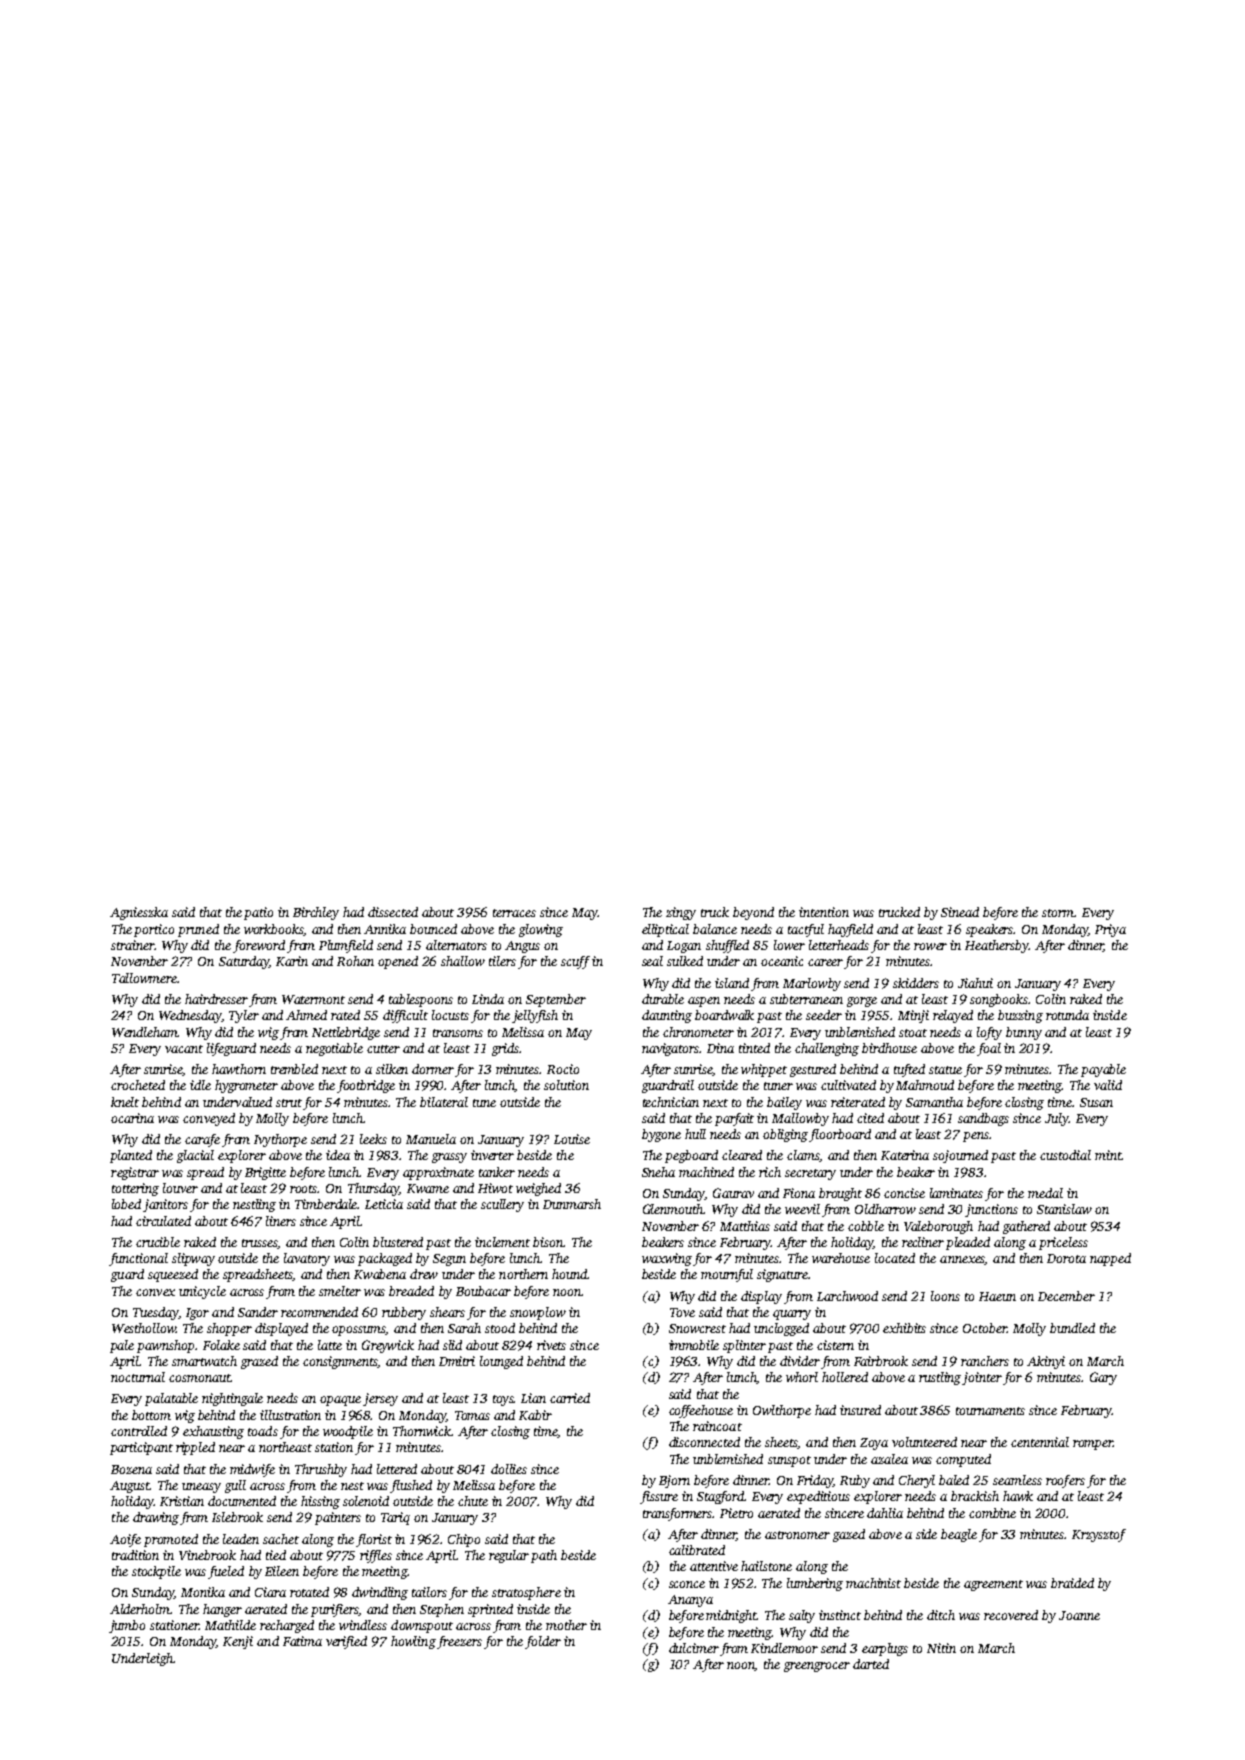  Describe the element at coordinates (930, 946) in the image. I see `rower` at that location.
